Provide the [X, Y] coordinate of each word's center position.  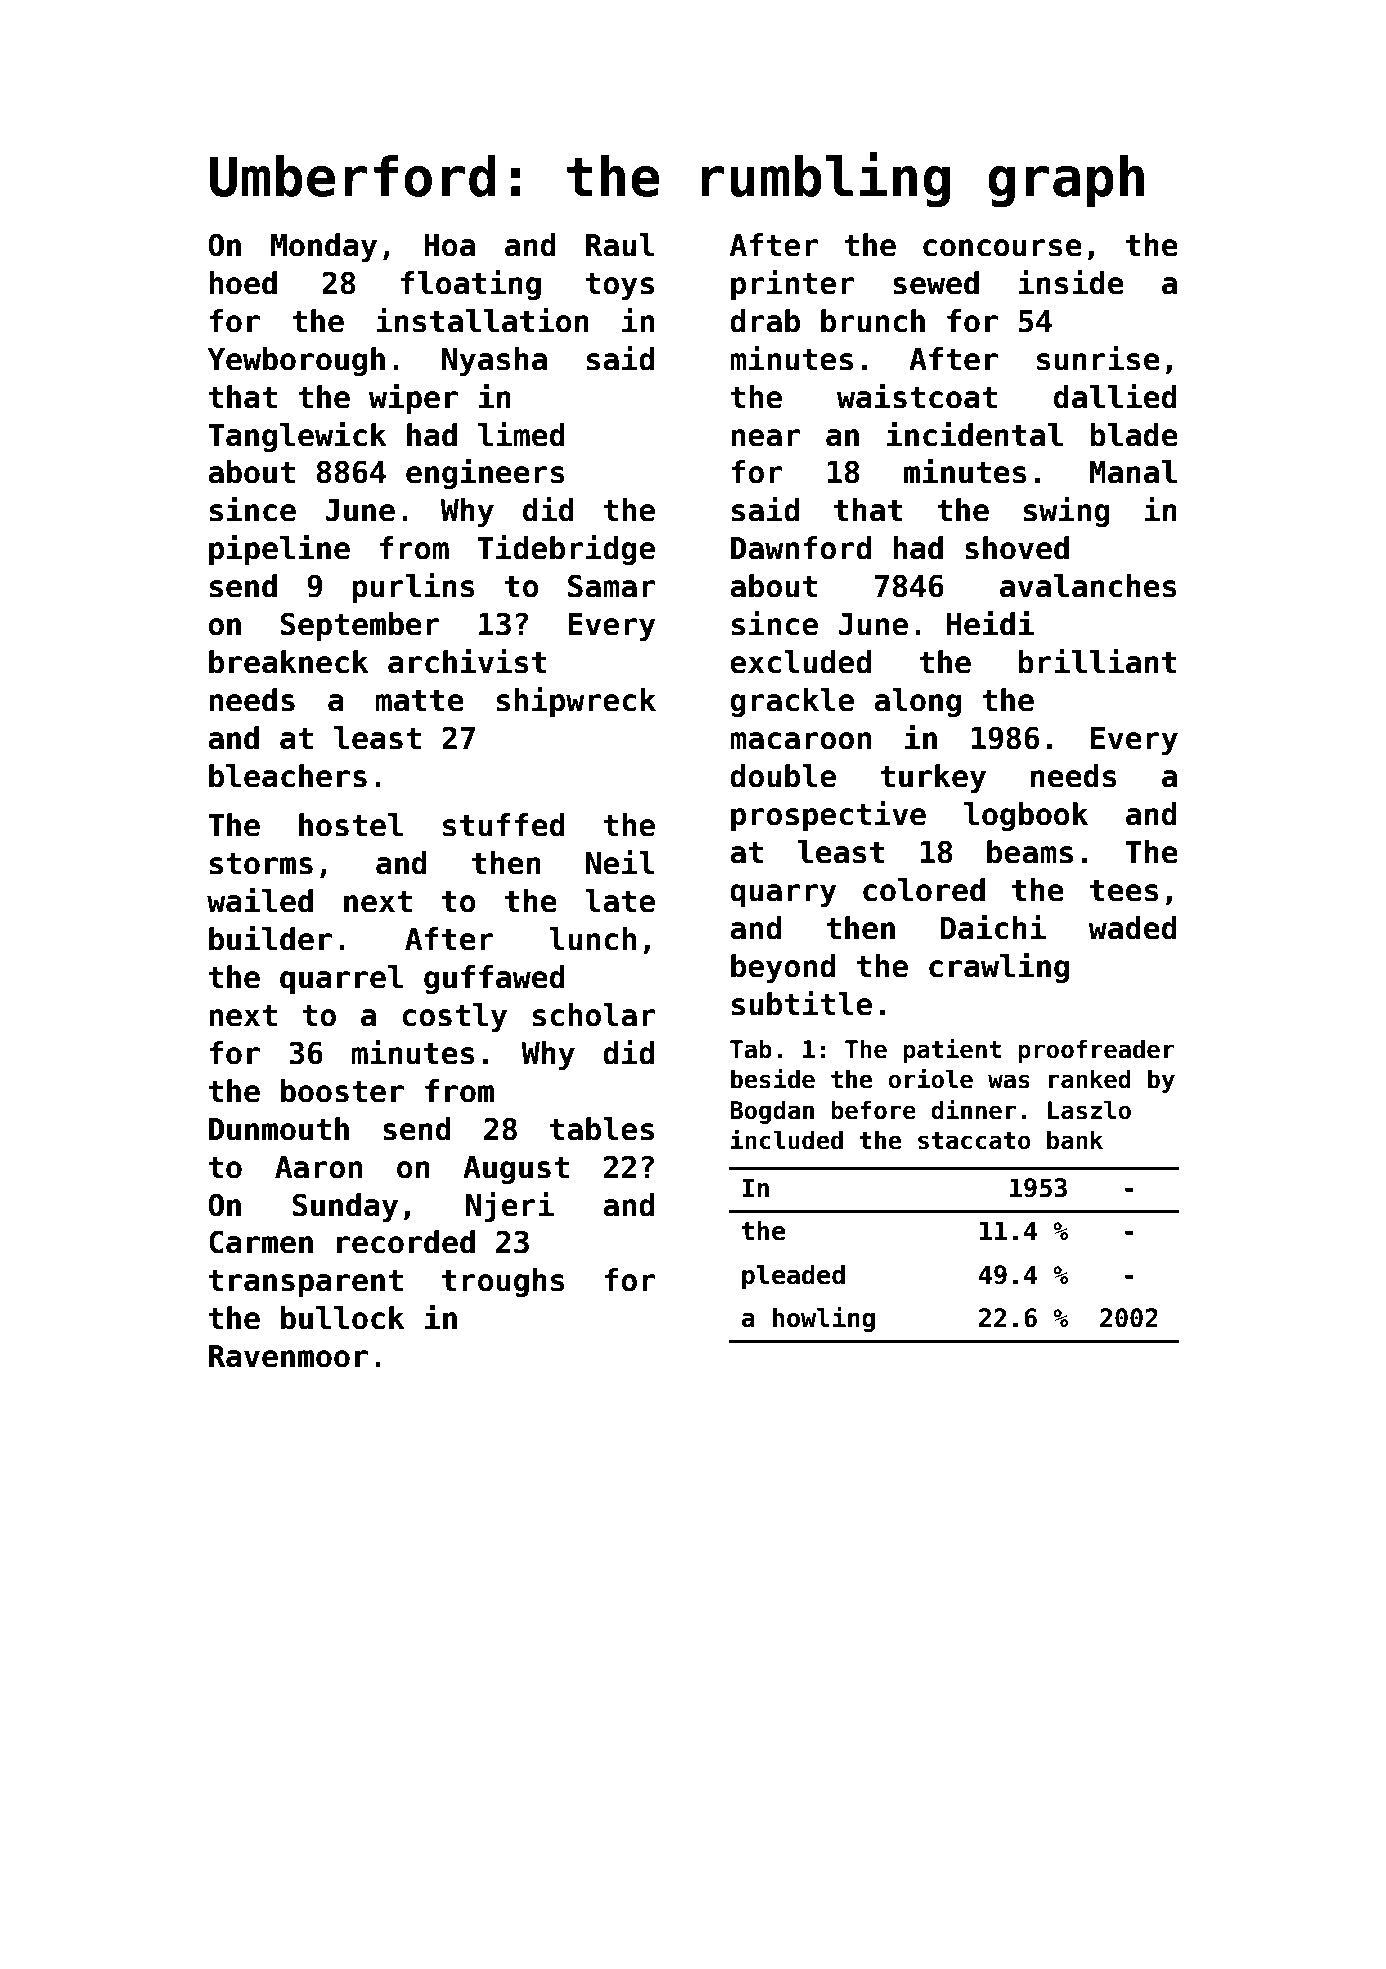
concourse [1002, 248]
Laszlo [1089, 1110]
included [787, 1139]
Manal [1133, 472]
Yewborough [296, 361]
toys [620, 286]
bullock [343, 1318]
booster [342, 1091]
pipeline [279, 549]
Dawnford [801, 548]
